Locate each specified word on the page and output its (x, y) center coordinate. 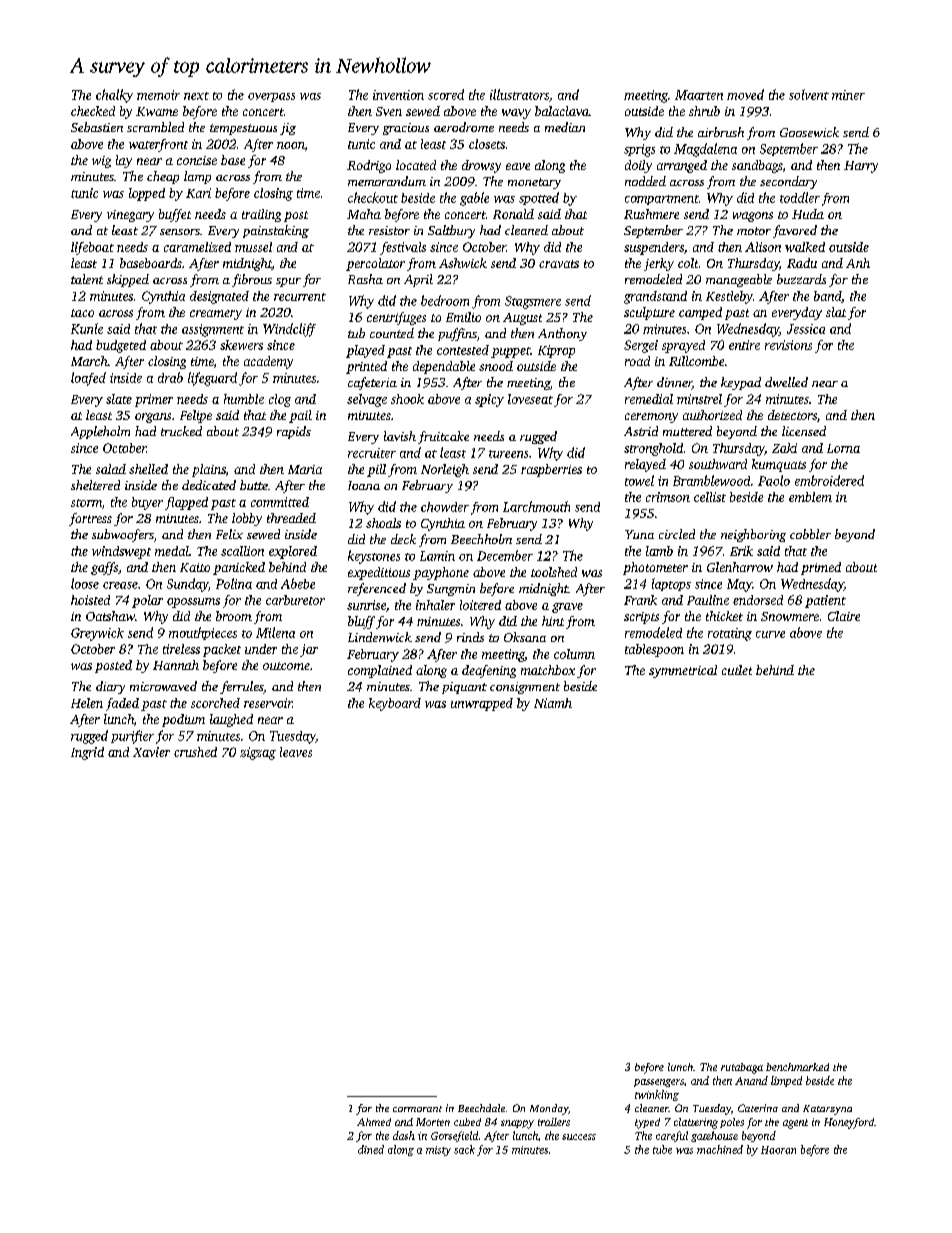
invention (398, 95)
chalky (114, 96)
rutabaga (742, 1068)
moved (745, 94)
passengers (659, 1083)
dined (371, 1149)
